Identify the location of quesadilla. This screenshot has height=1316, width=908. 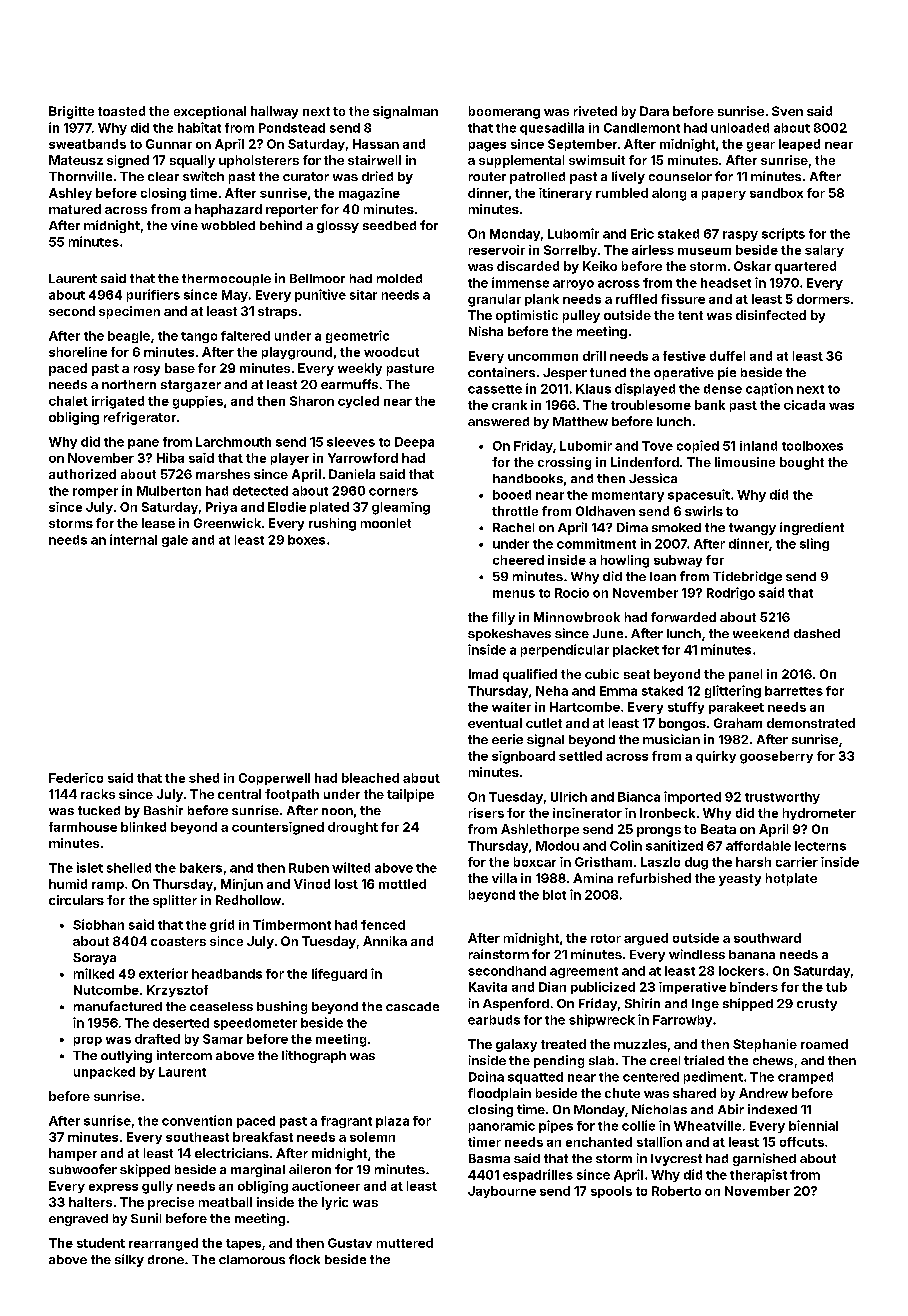
(552, 128).
